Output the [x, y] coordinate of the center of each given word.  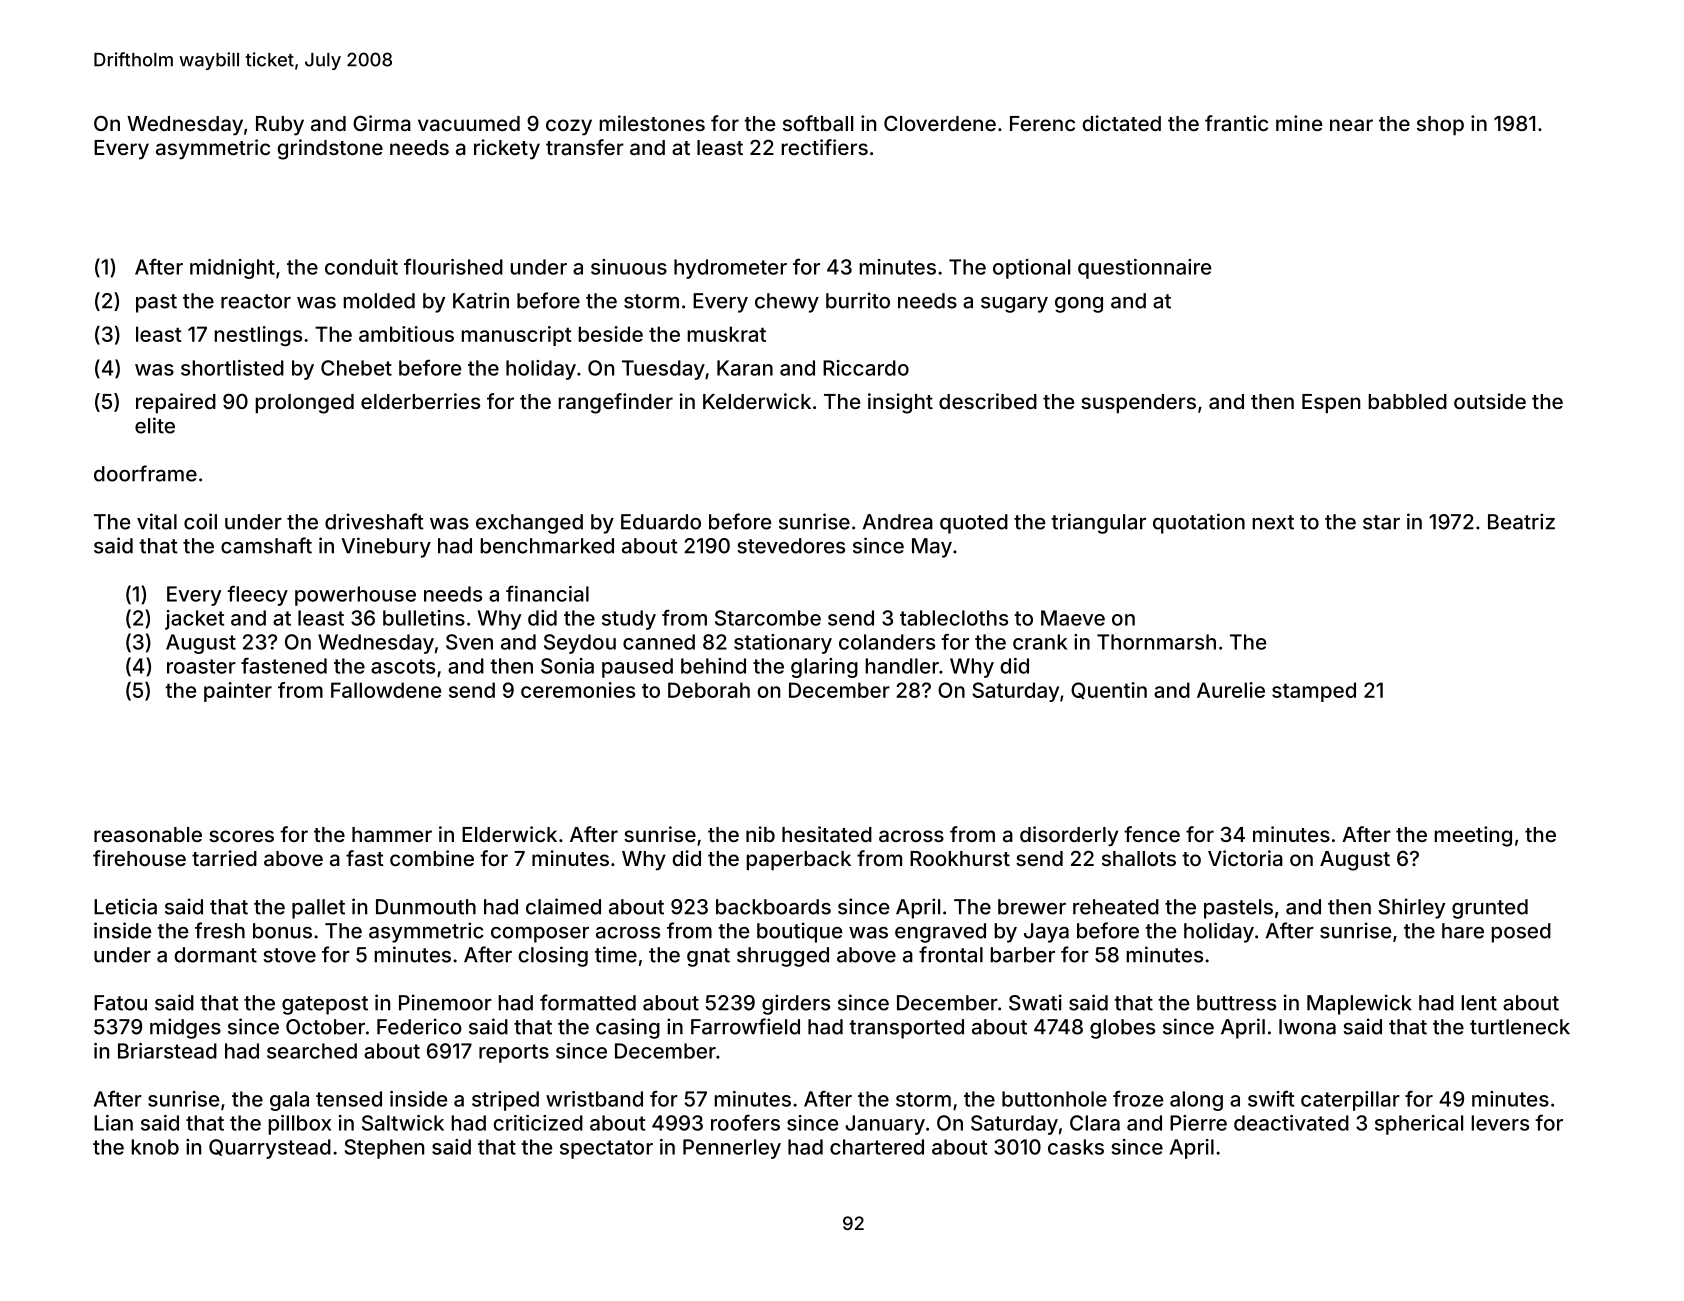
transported [906, 1029]
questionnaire [1144, 269]
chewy [787, 303]
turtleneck [1520, 1027]
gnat [708, 957]
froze [1138, 1098]
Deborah [709, 690]
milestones [652, 123]
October [325, 1027]
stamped [1314, 692]
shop [1440, 125]
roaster [201, 666]
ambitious [406, 334]
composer [540, 935]
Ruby [280, 126]
